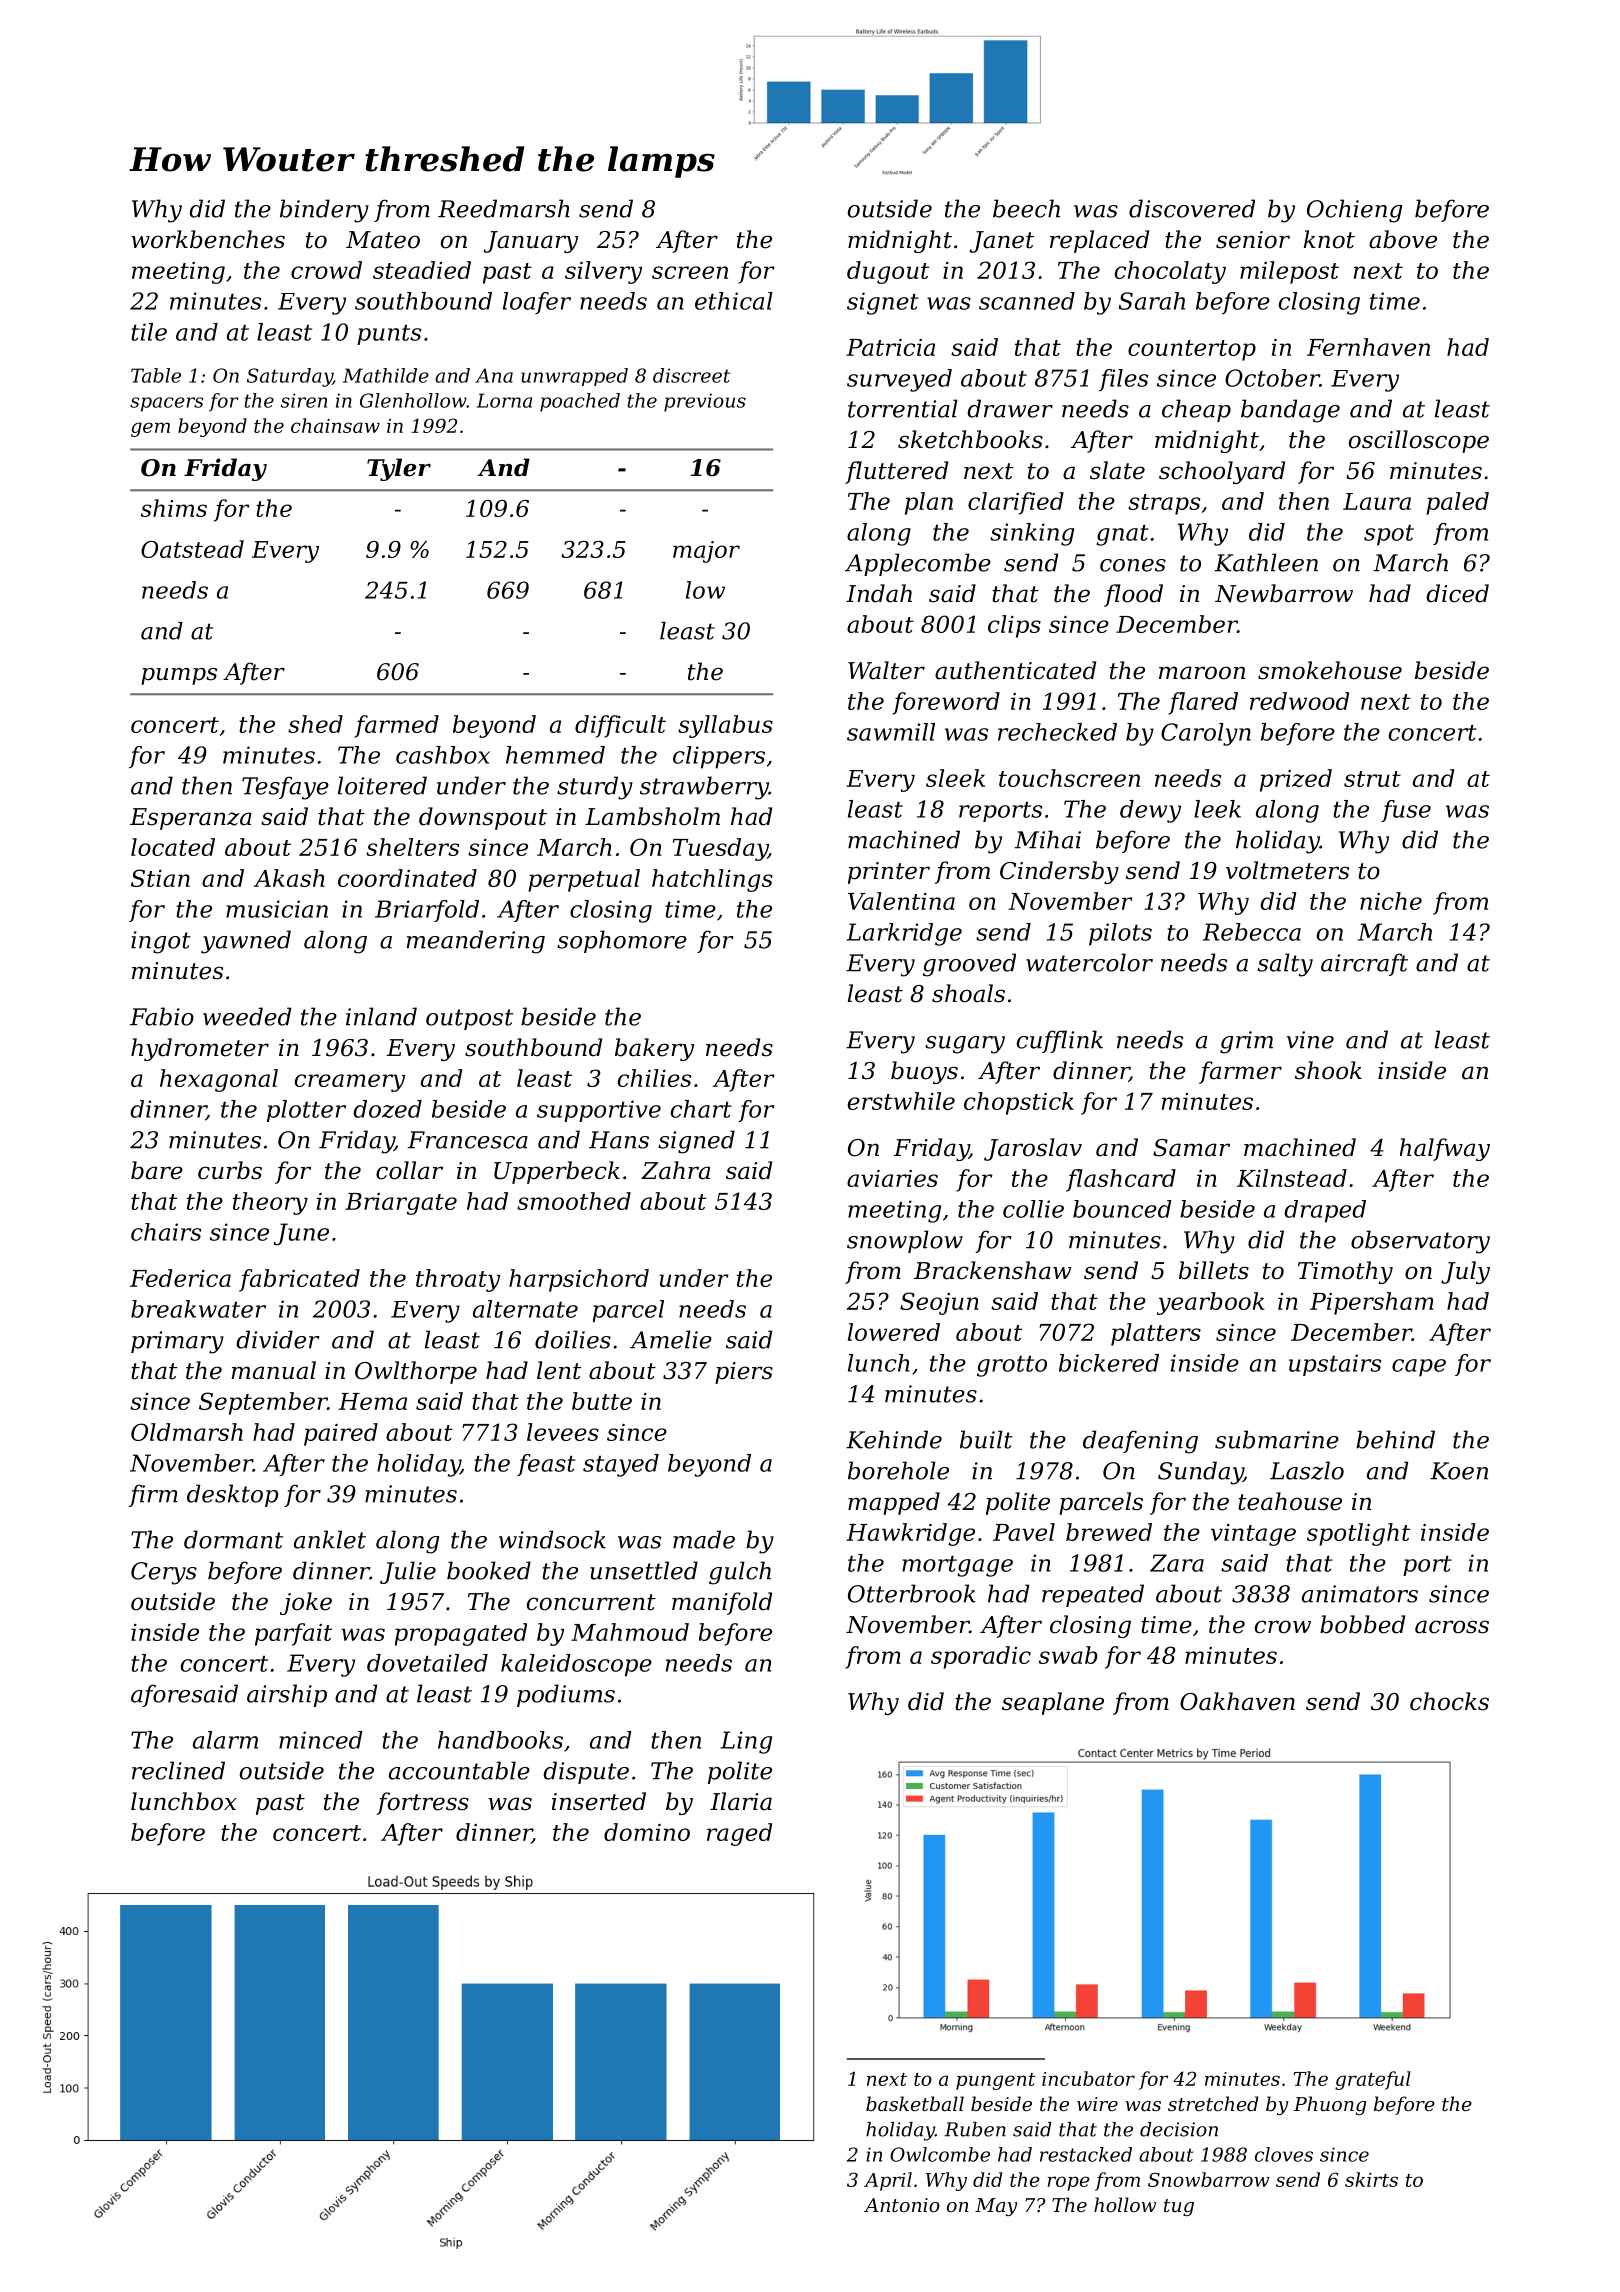 The width and height of the screenshot is (1620, 2292). Describe the element at coordinates (230, 1170) in the screenshot. I see `curbs` at that location.
